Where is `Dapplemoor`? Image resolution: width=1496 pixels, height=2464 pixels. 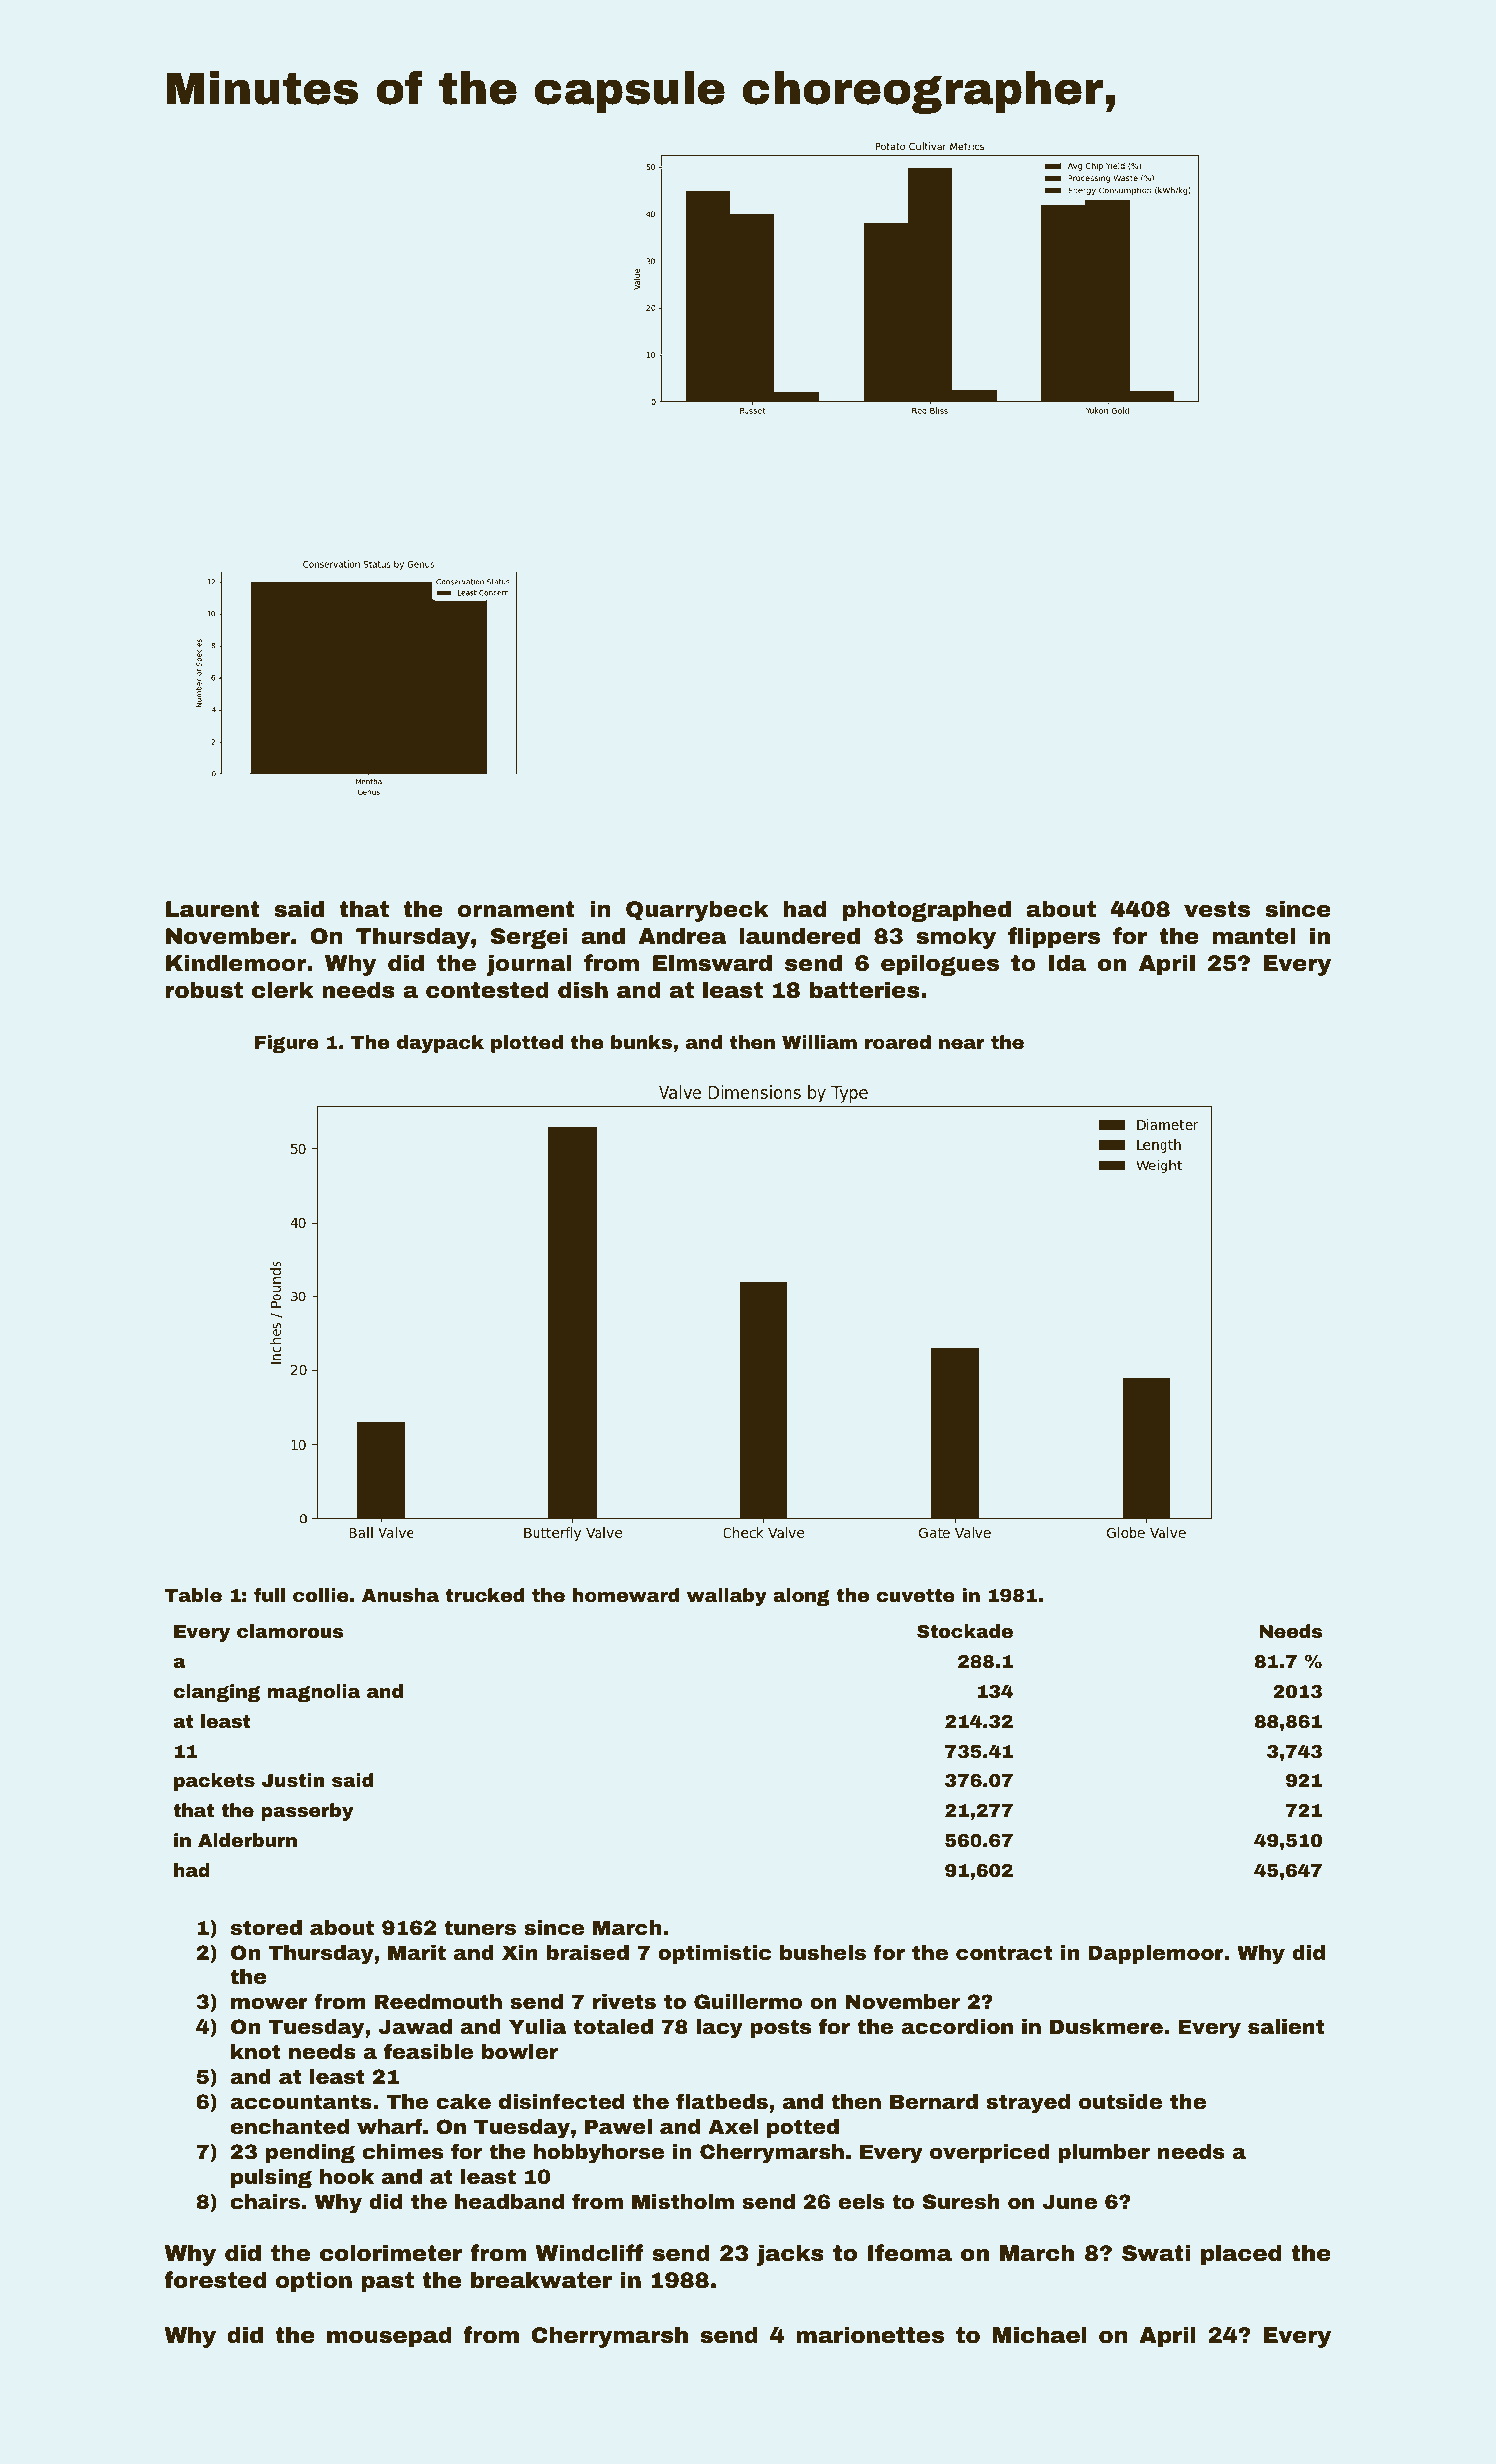
Dapplemoor is located at coordinates (1156, 1954).
